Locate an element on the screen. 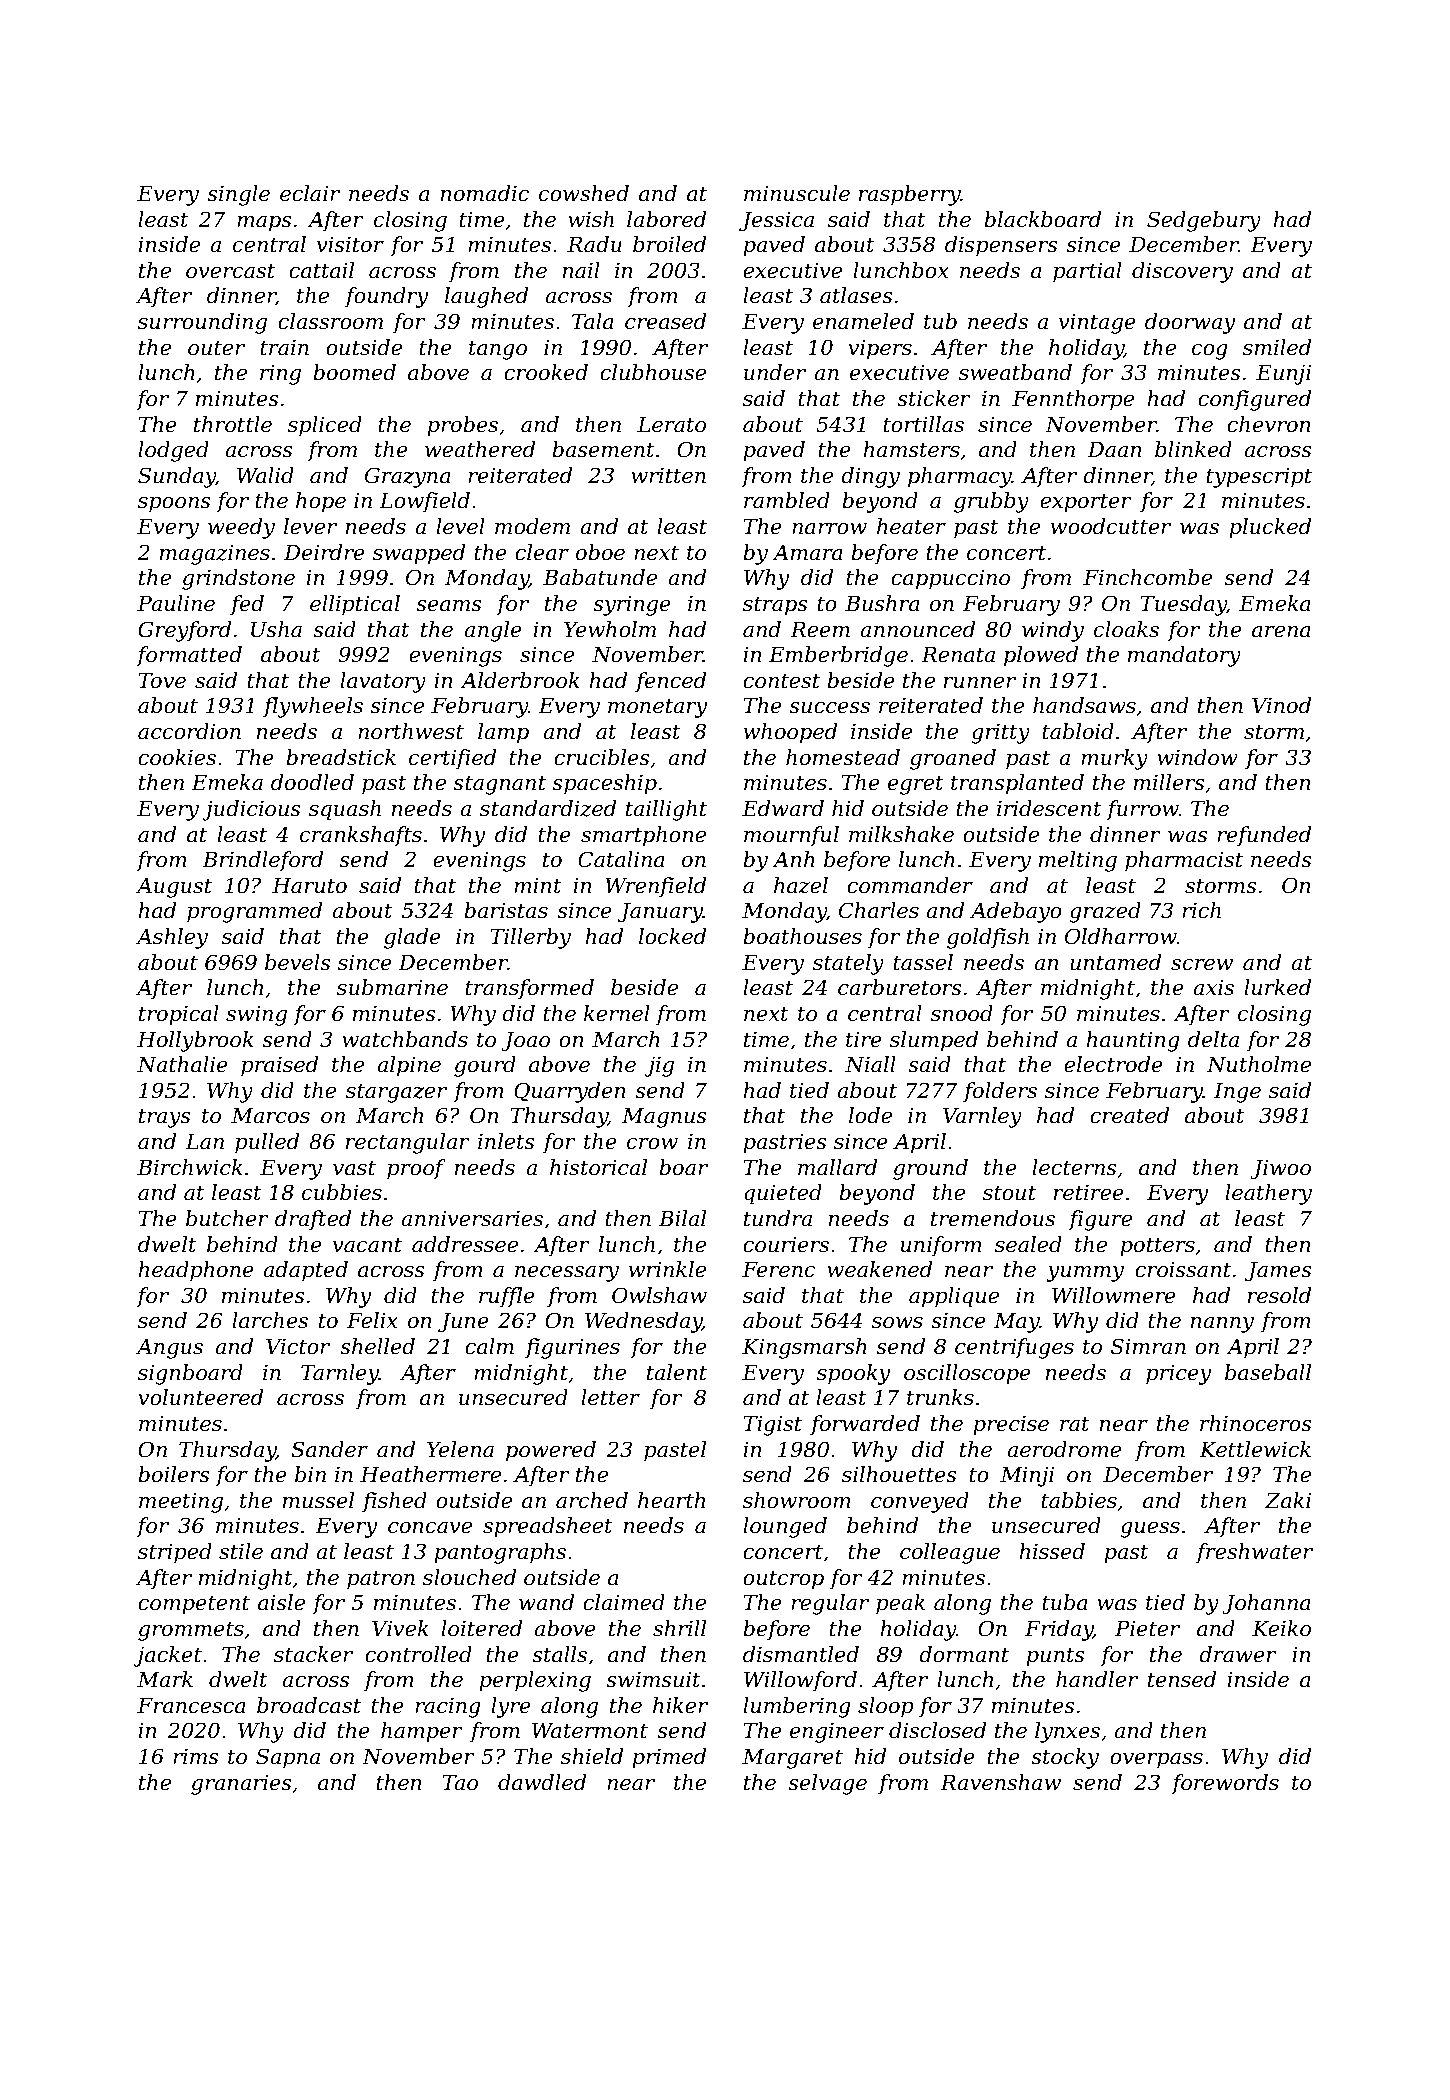  Johanna is located at coordinates (1266, 1604).
